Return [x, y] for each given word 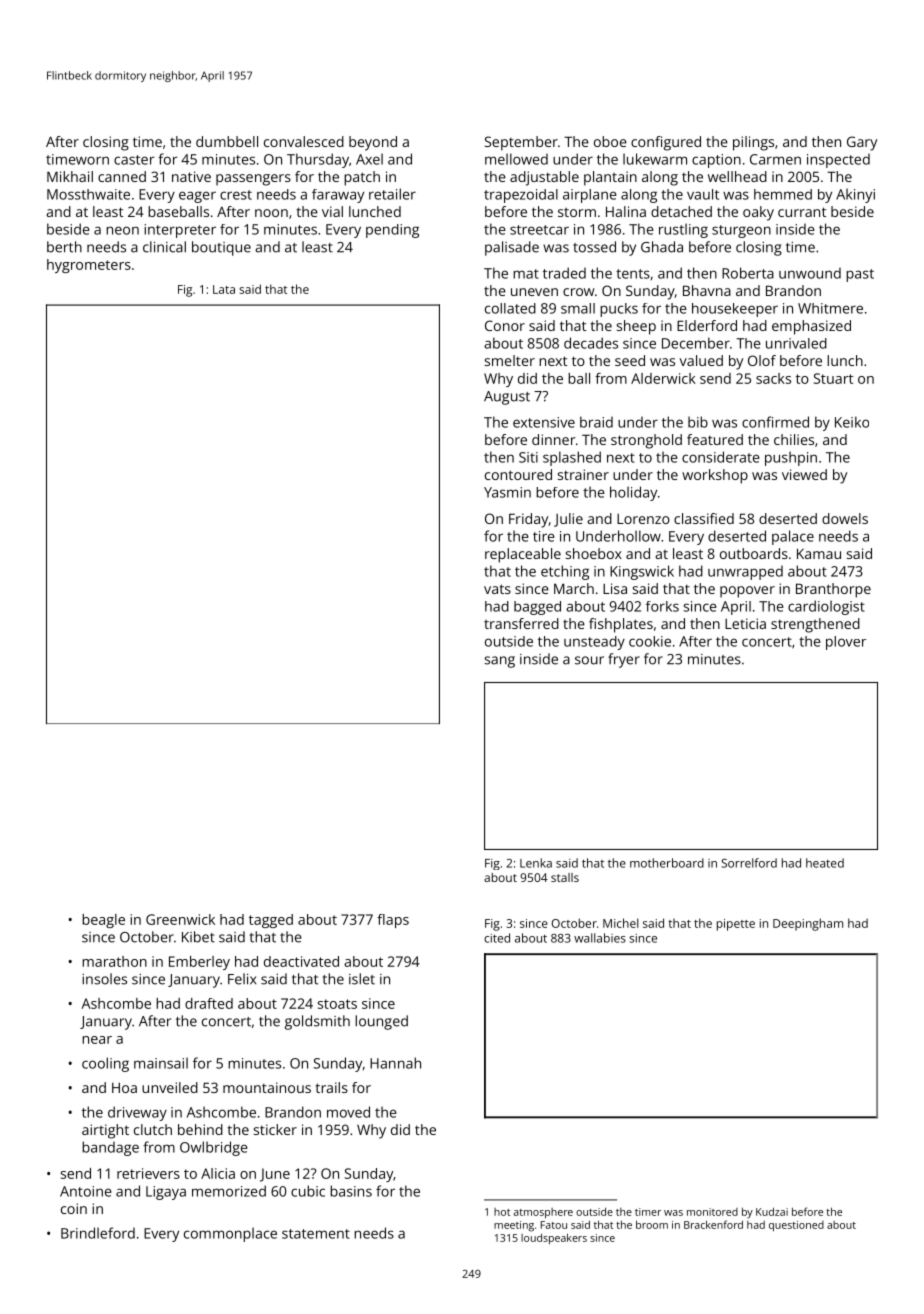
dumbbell [227, 141]
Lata [224, 289]
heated [825, 863]
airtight [105, 1131]
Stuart [833, 378]
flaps [393, 921]
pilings [753, 143]
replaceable [523, 555]
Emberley [199, 963]
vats [497, 589]
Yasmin [507, 492]
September [521, 143]
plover [846, 643]
